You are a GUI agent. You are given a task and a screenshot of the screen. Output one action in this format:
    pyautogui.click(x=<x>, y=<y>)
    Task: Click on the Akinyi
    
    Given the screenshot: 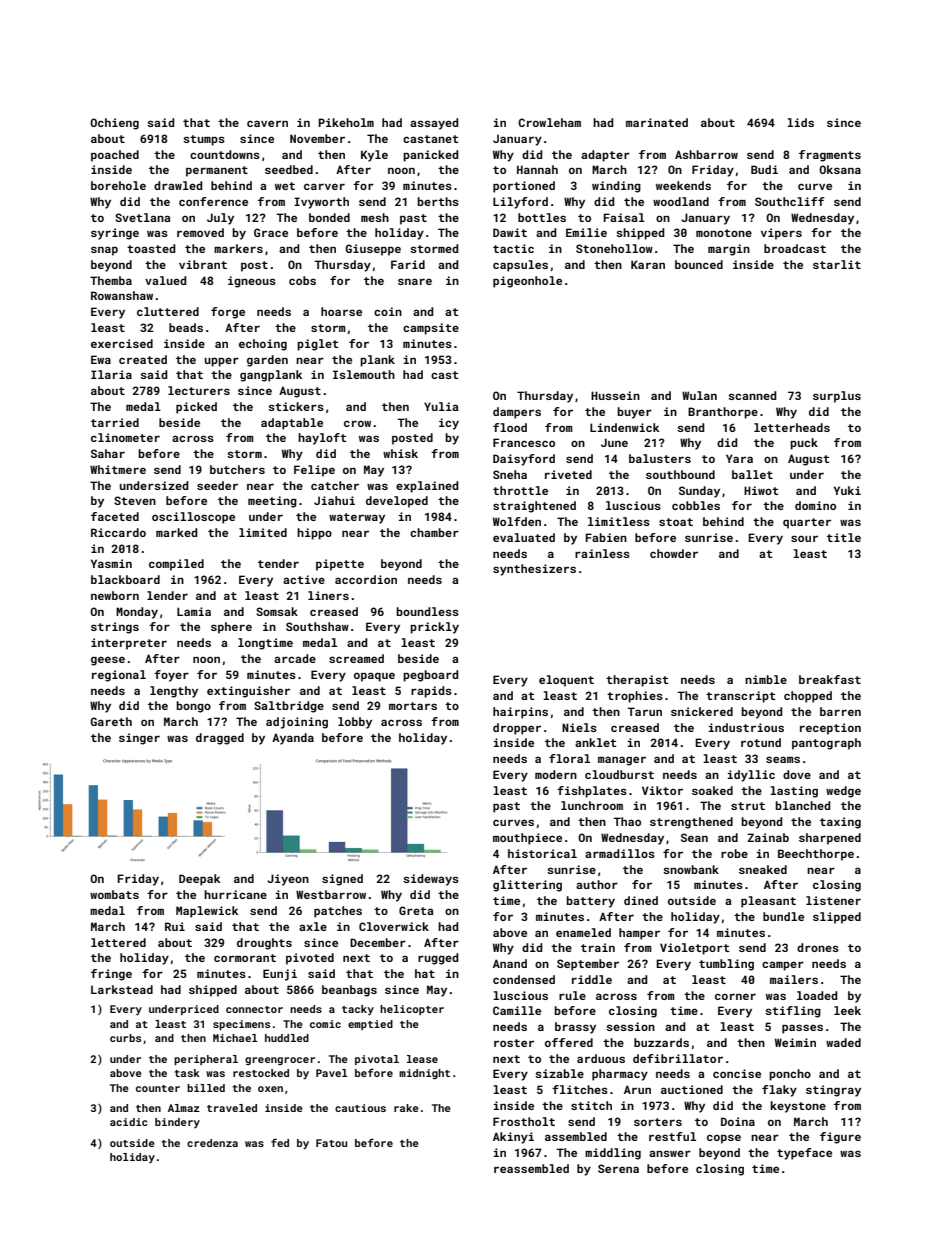 What is the action you would take?
    pyautogui.click(x=513, y=1138)
